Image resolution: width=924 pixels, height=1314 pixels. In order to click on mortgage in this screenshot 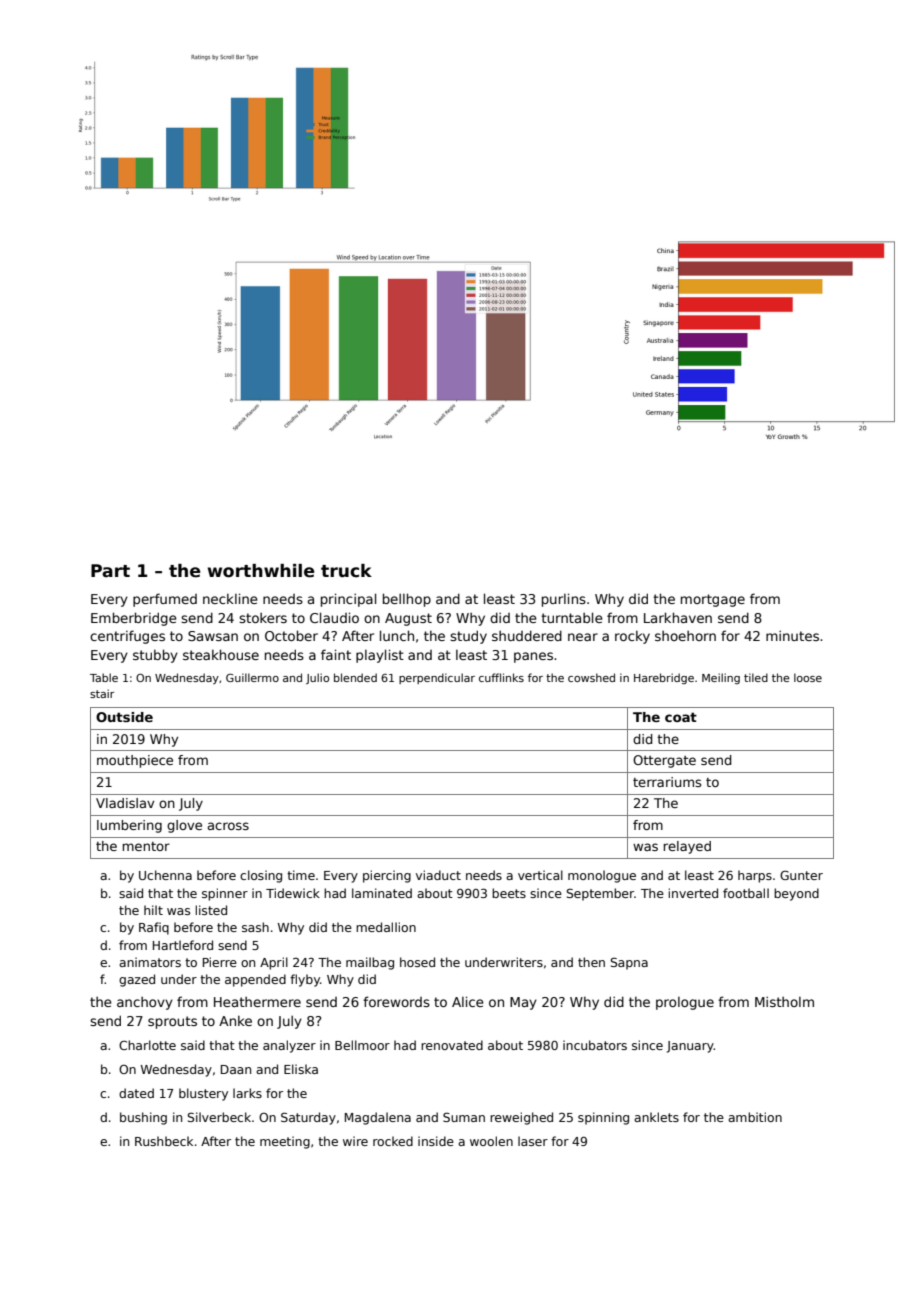, I will do `click(713, 600)`.
